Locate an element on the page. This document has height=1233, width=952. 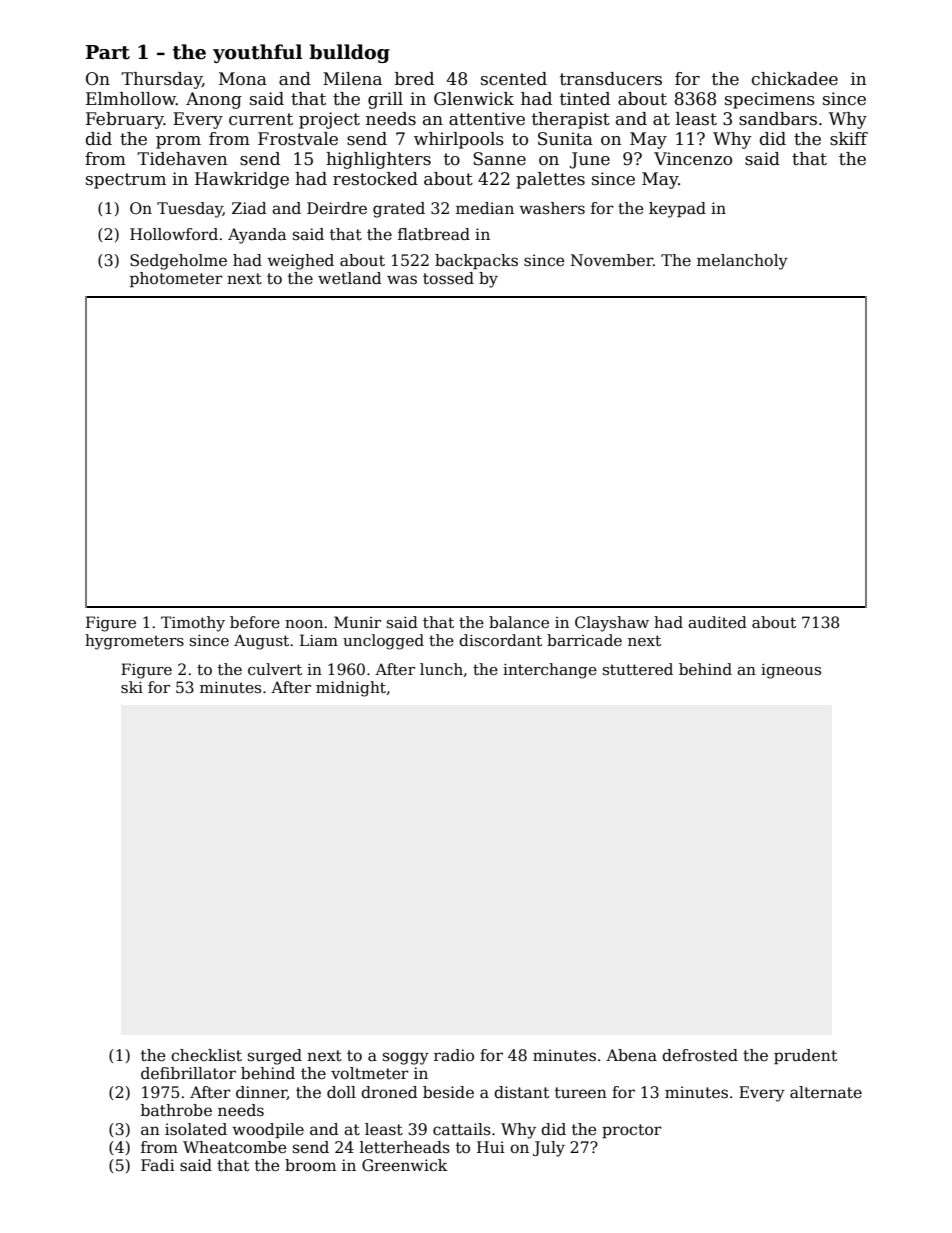
Thursday is located at coordinates (161, 80).
